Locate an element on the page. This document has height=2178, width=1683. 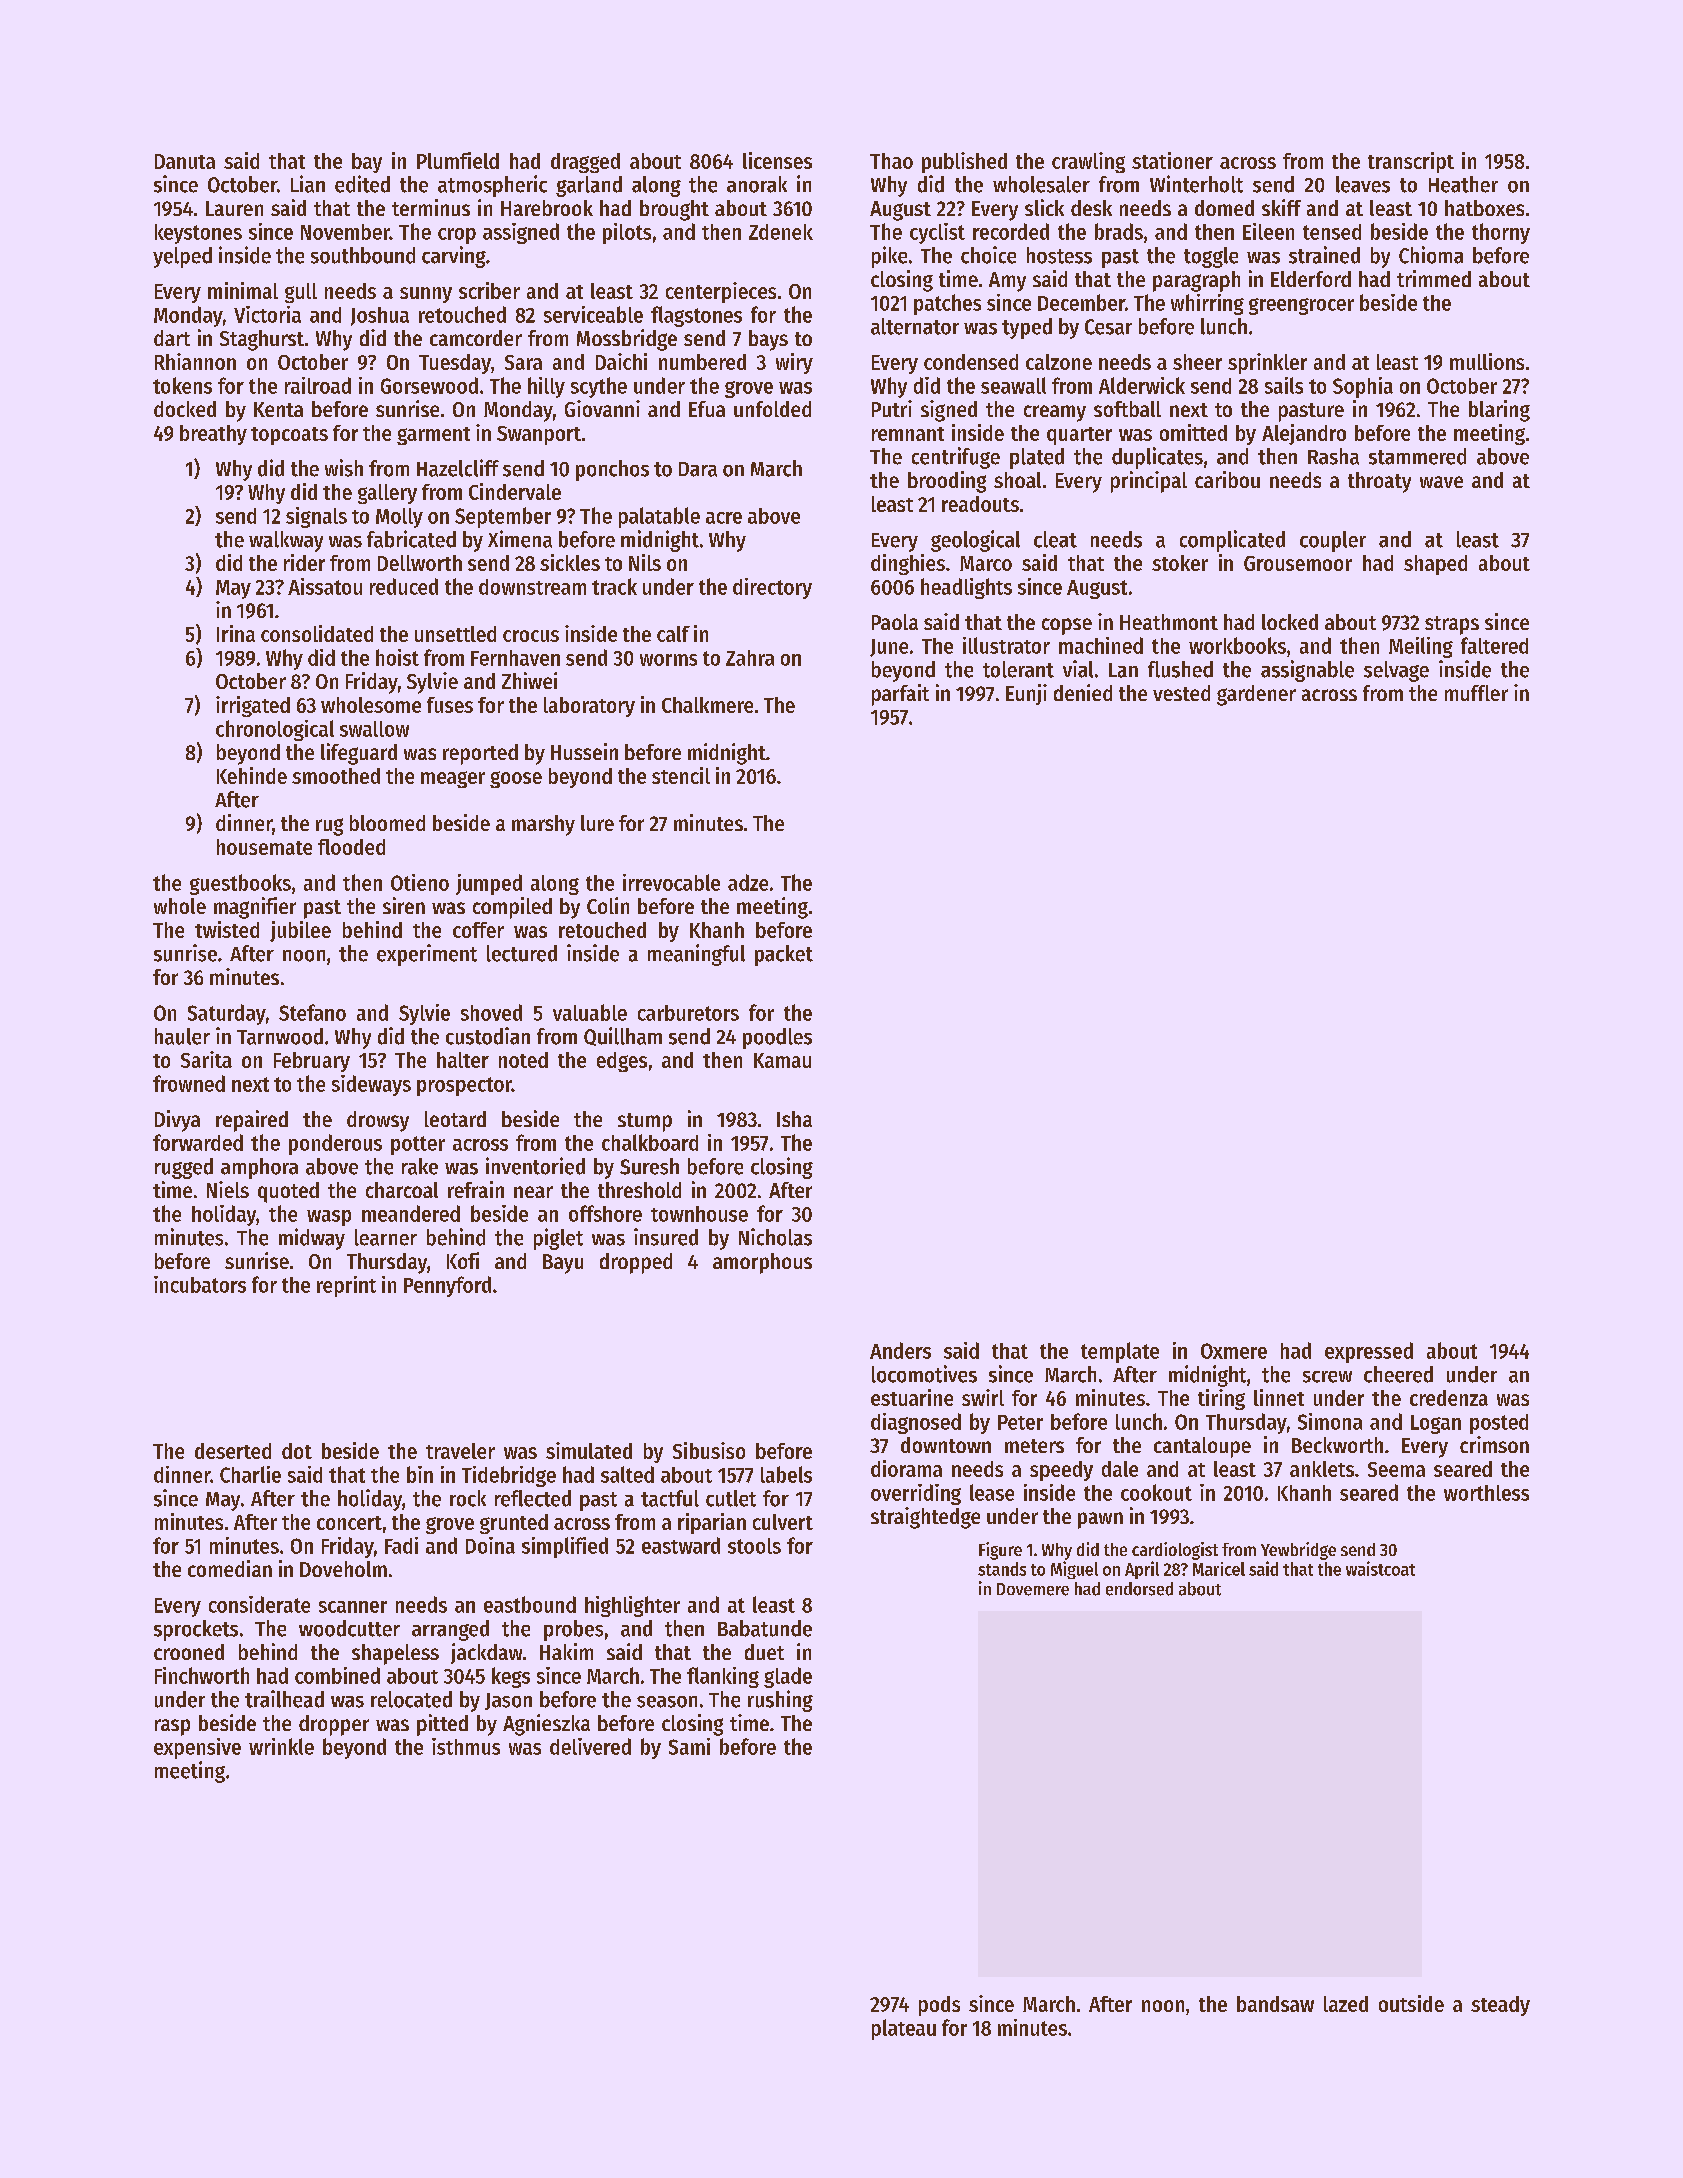
Sibusiso is located at coordinates (709, 1450).
